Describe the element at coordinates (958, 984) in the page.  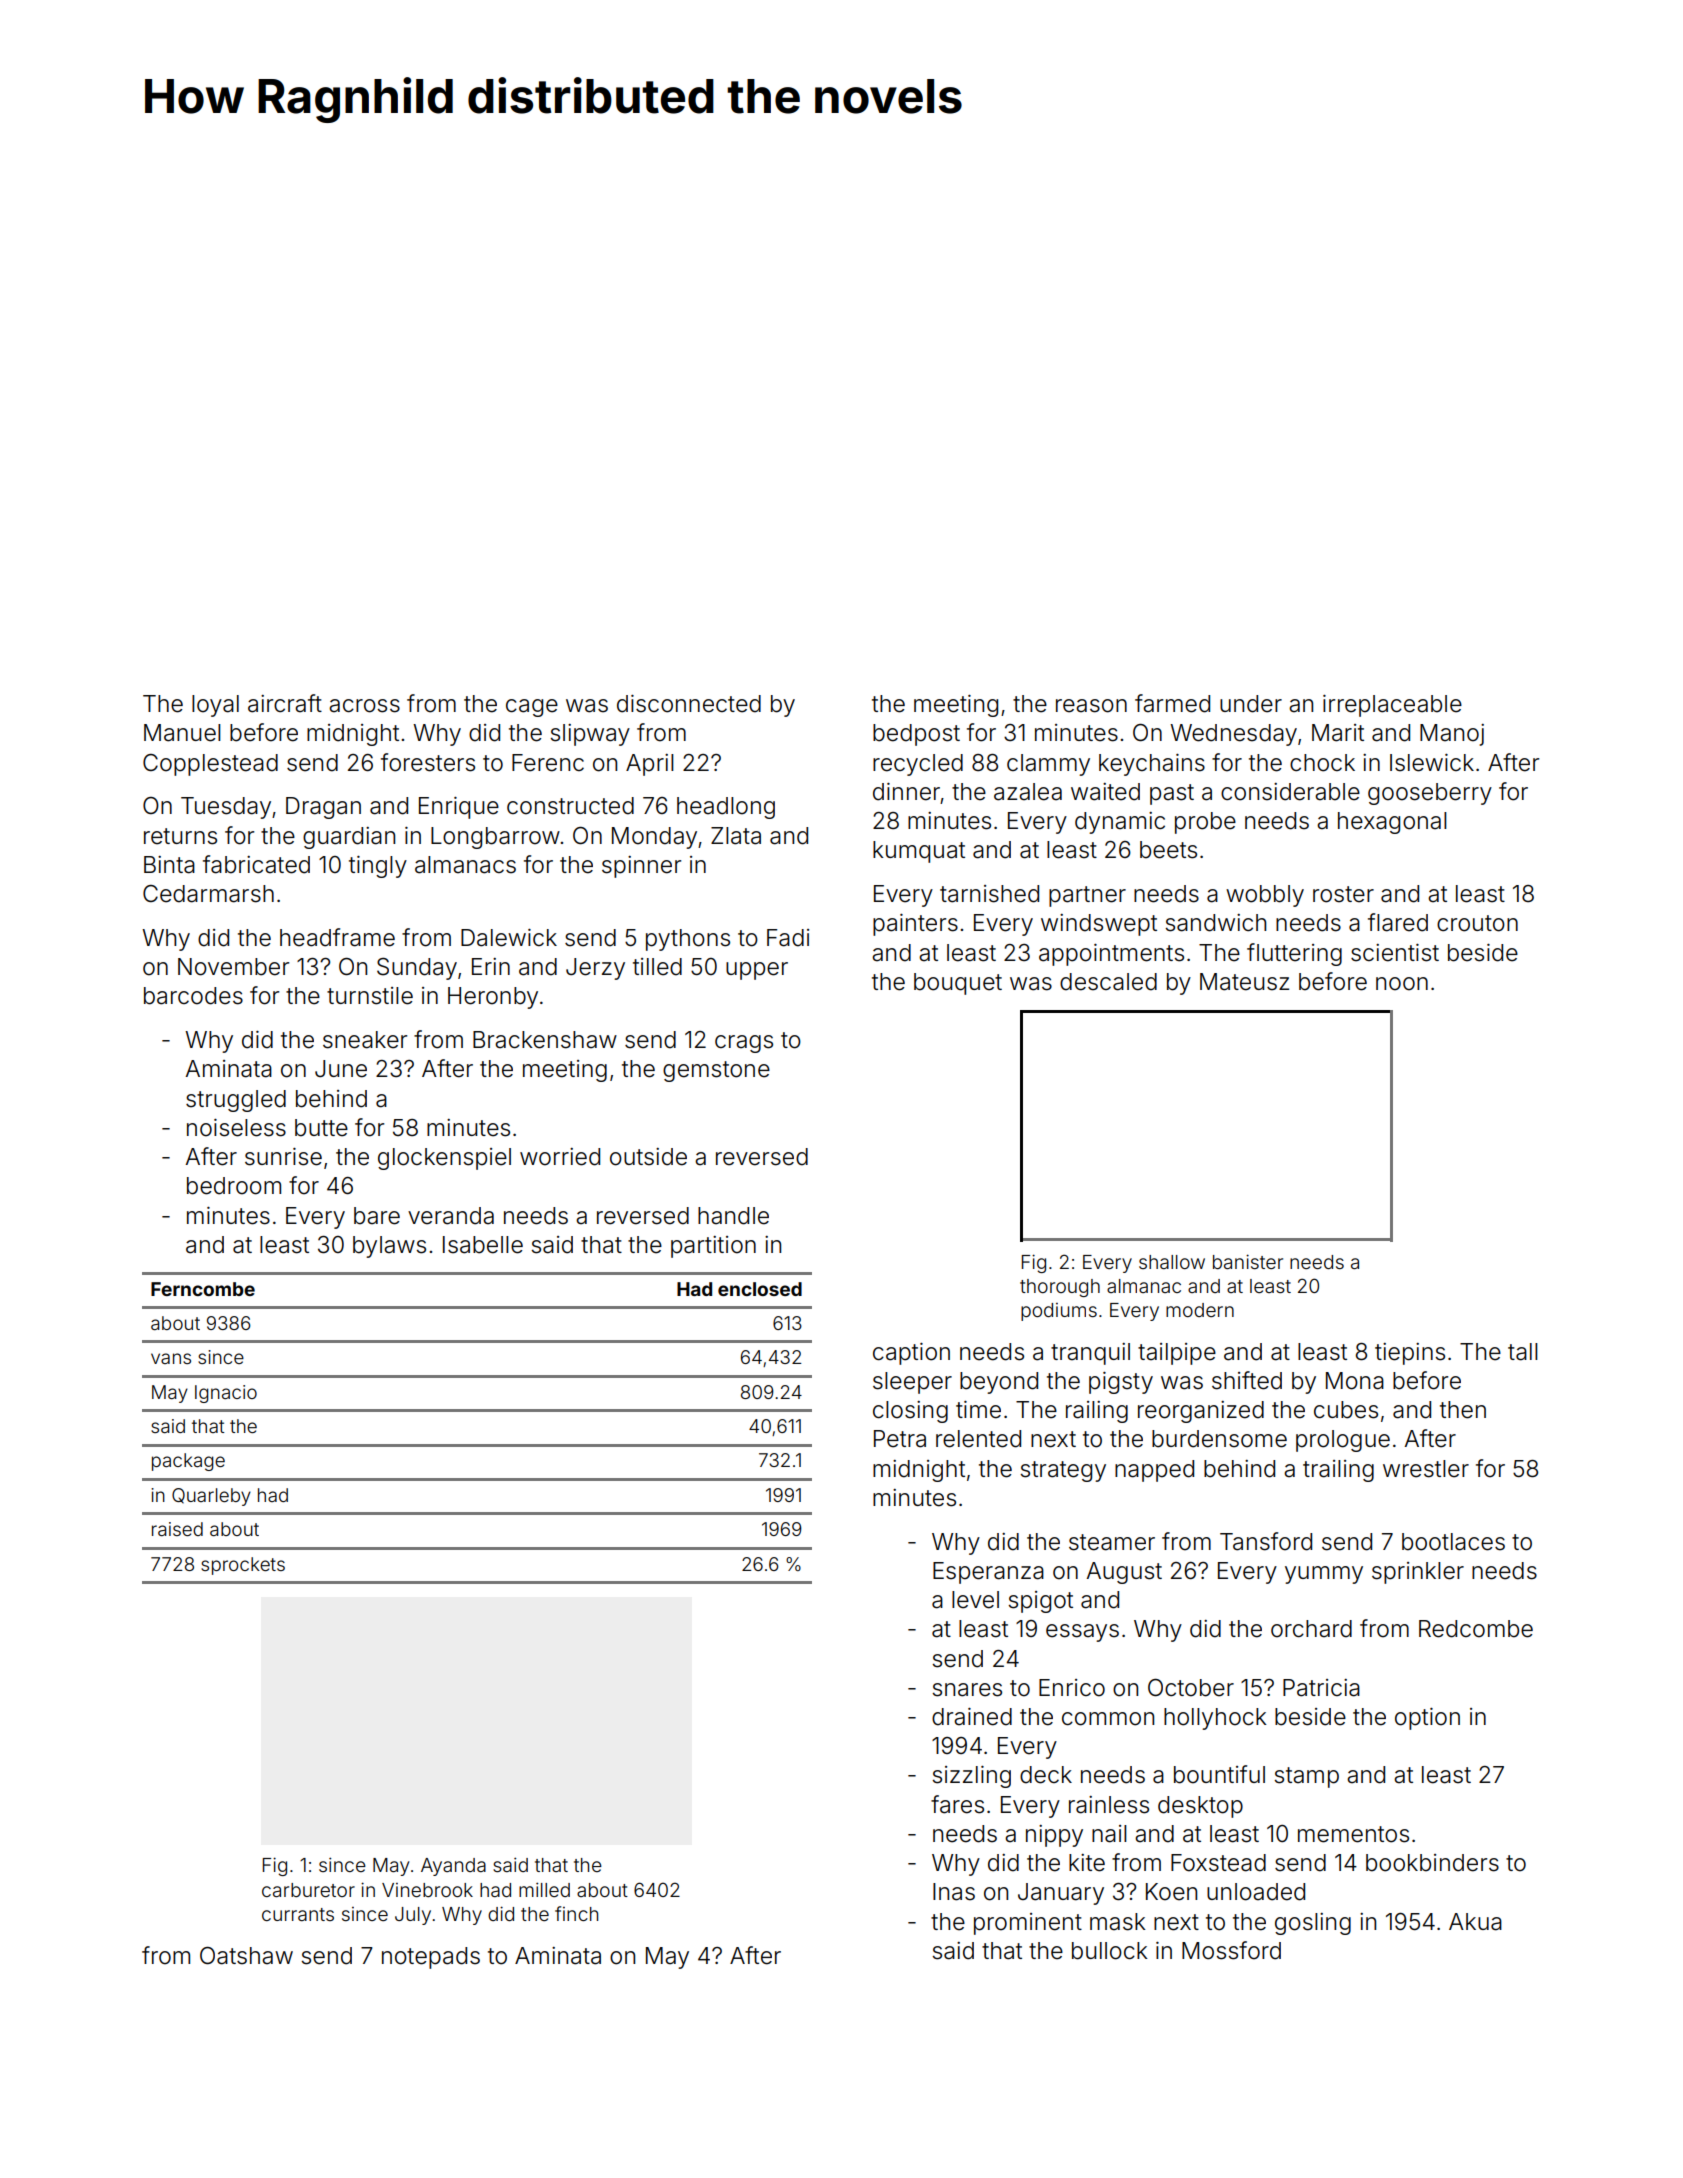
I see `bouquet` at that location.
